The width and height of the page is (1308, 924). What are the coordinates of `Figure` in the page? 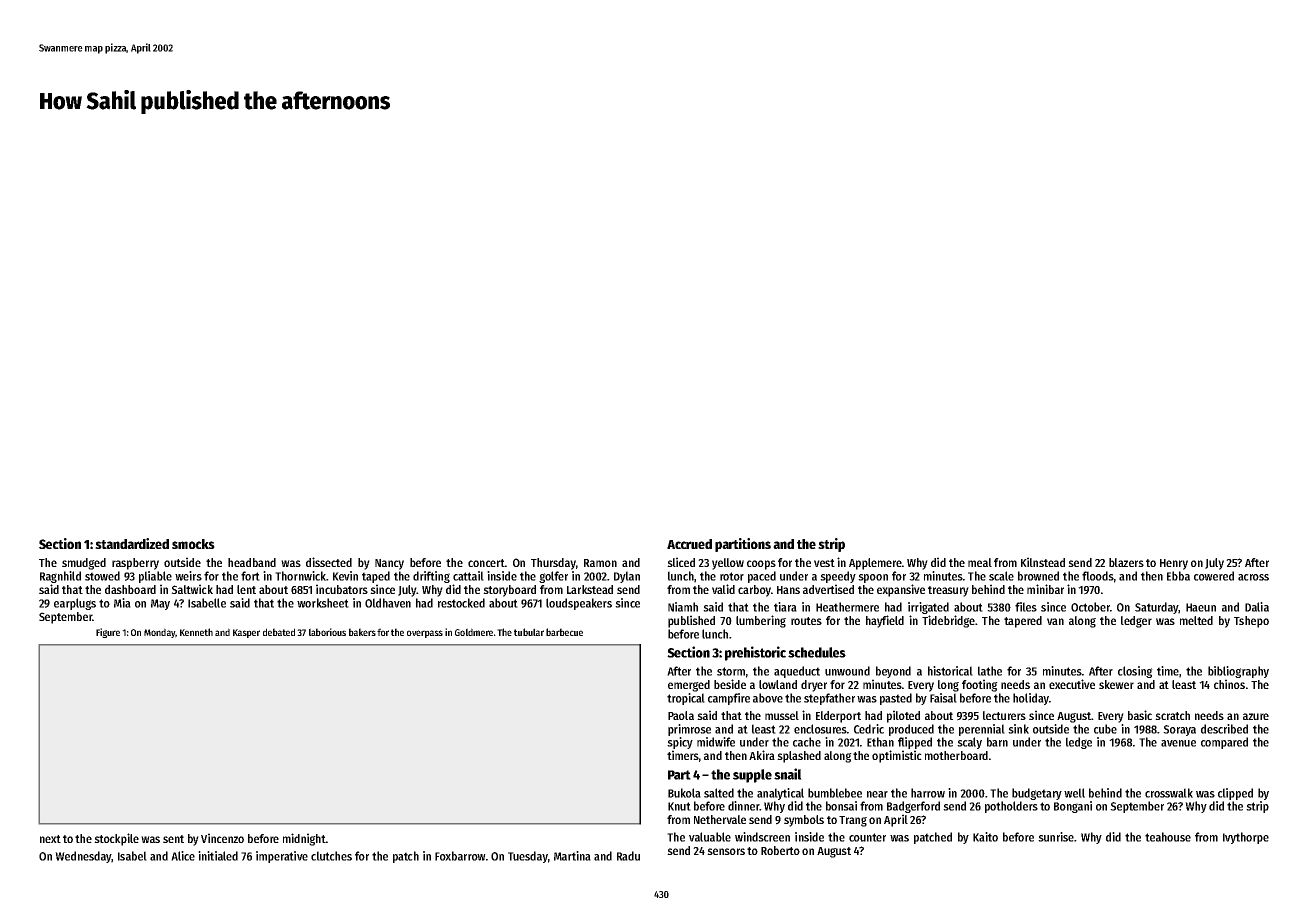 It's located at (108, 633).
